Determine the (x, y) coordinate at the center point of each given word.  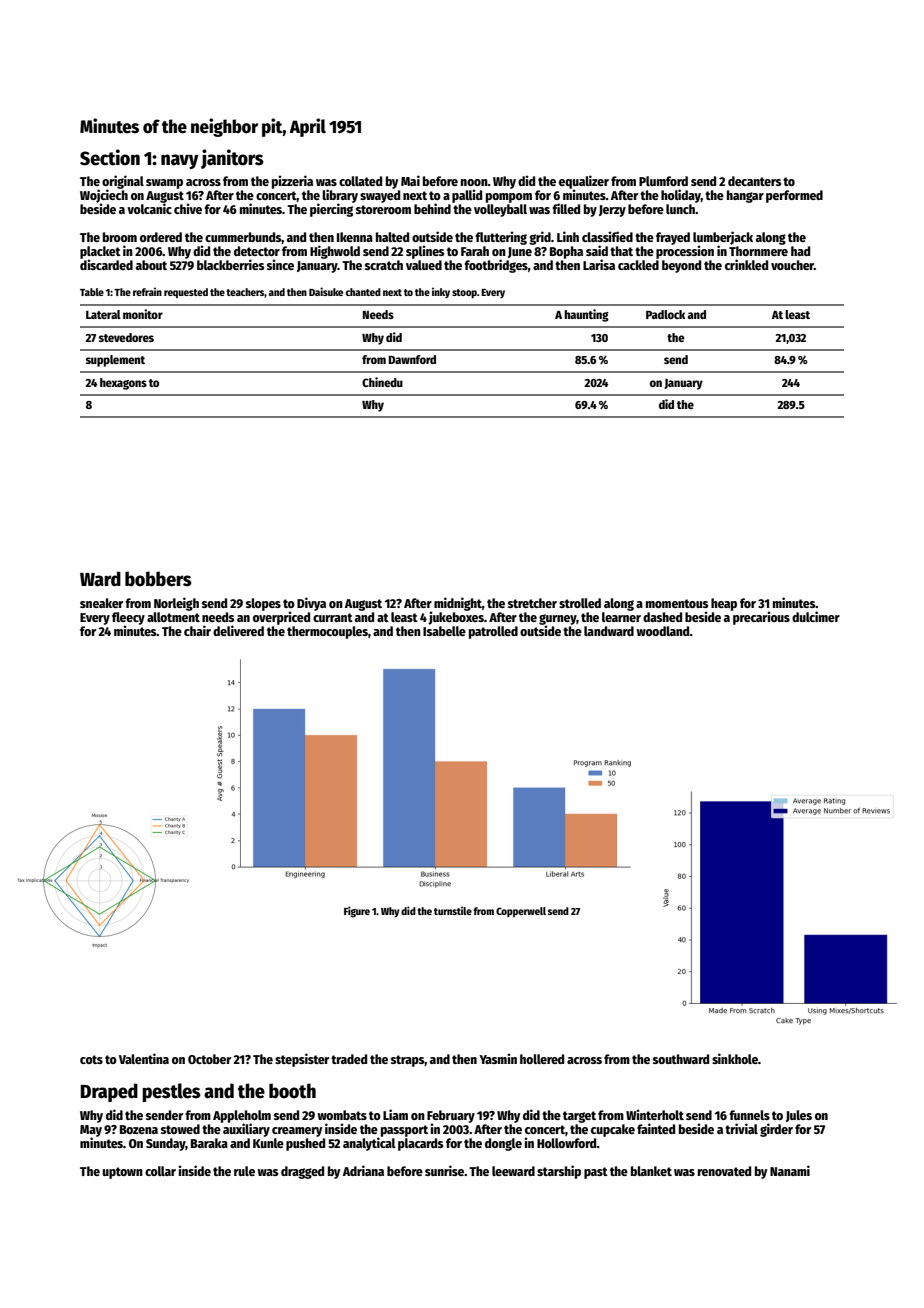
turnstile (453, 910)
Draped (109, 1092)
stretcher (532, 603)
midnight (458, 604)
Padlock (665, 314)
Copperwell (521, 912)
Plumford (663, 181)
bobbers (158, 579)
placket (100, 252)
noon (474, 182)
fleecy (128, 618)
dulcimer (816, 616)
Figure (357, 912)
